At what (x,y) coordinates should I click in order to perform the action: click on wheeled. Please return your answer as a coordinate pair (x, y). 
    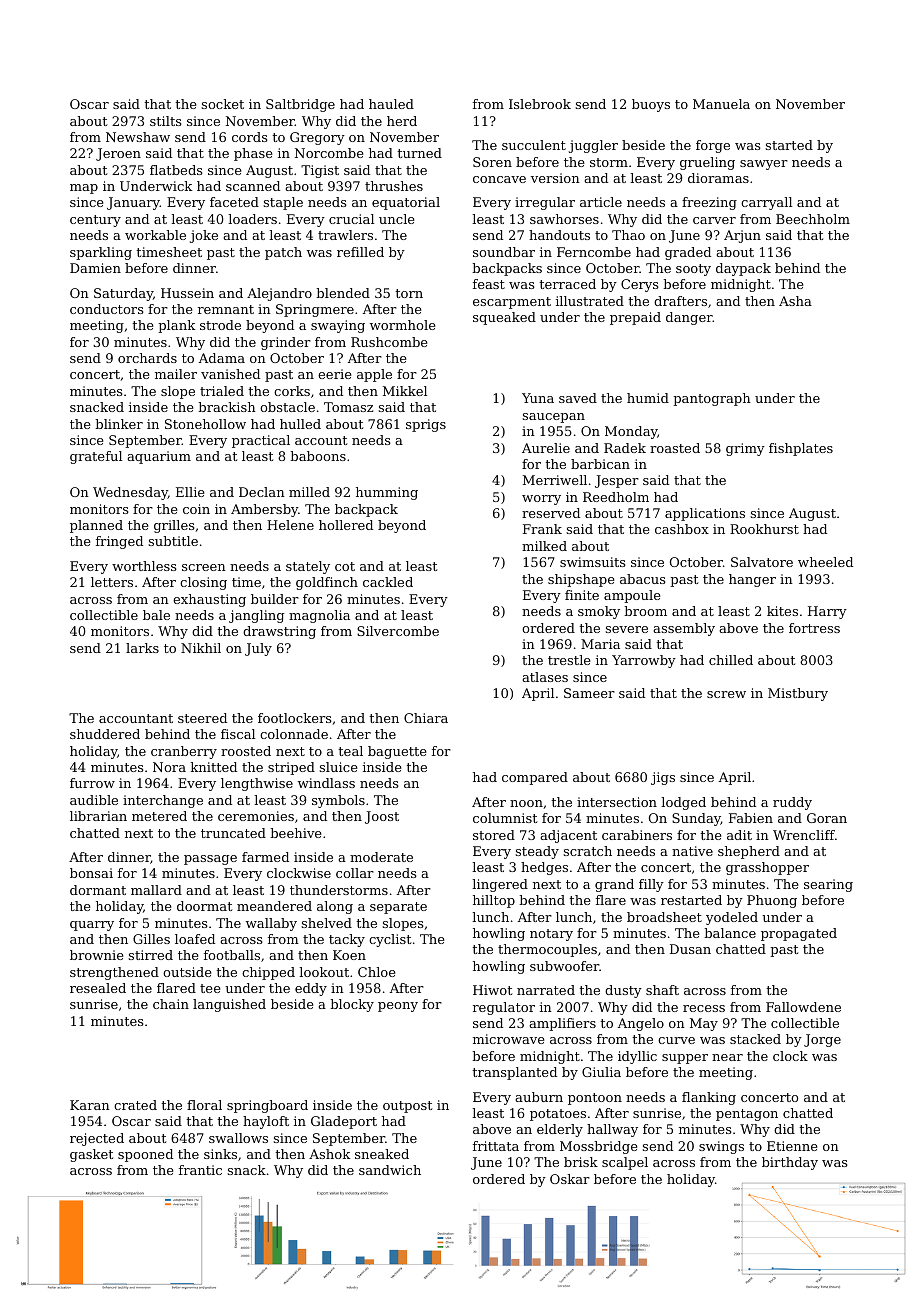
    Looking at the image, I should click on (825, 562).
